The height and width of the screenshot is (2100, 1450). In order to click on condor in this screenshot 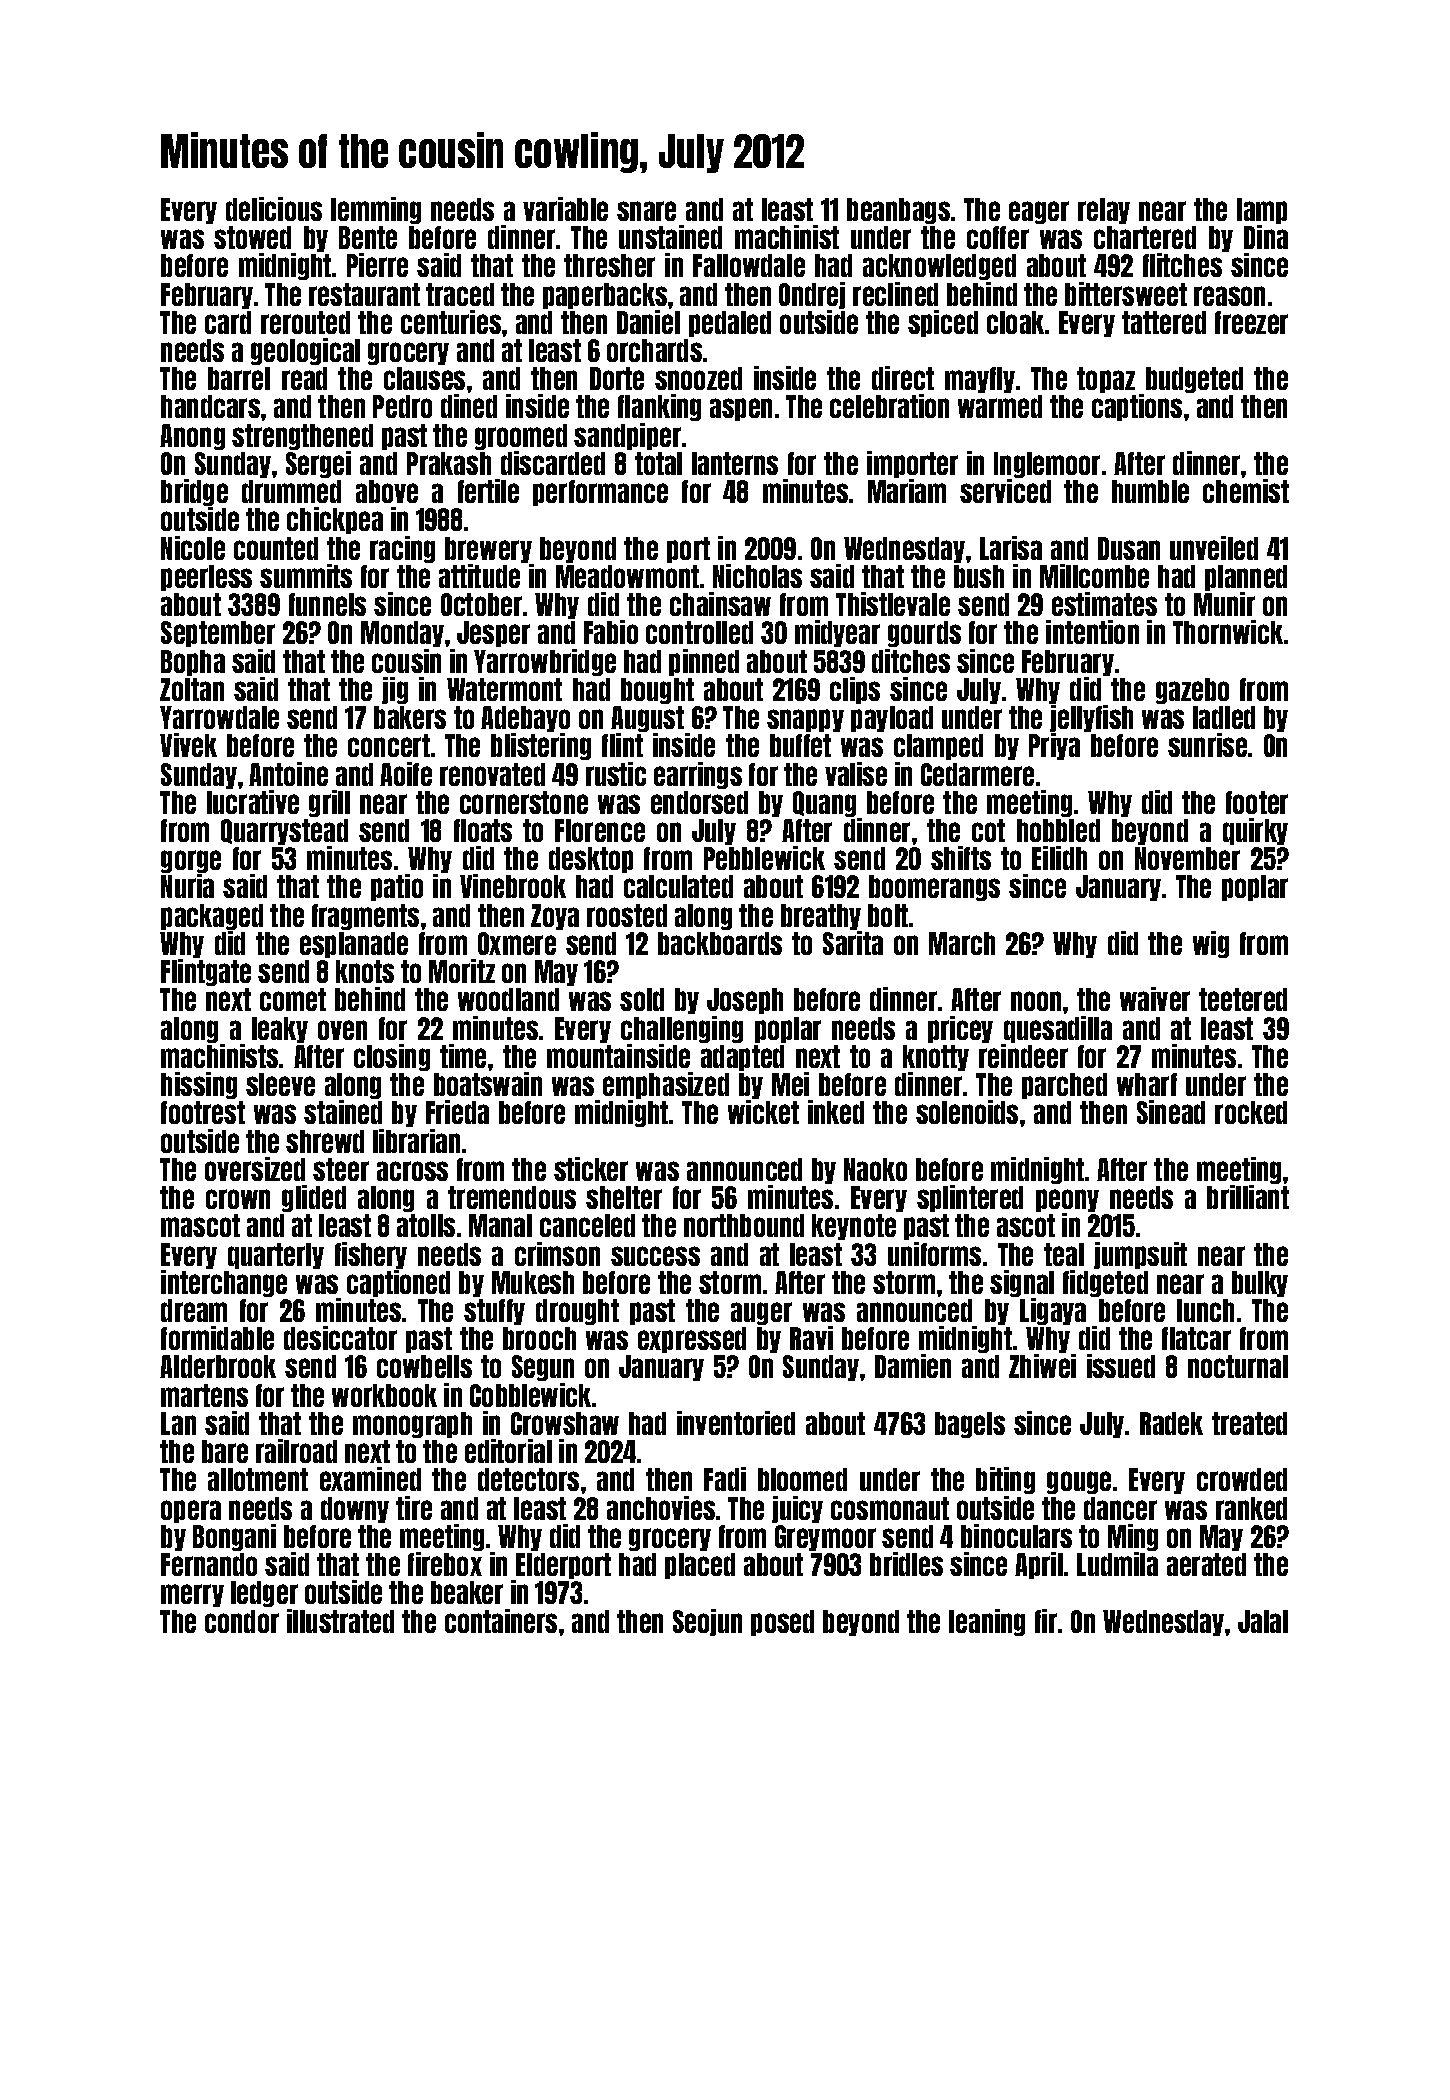, I will do `click(242, 1621)`.
